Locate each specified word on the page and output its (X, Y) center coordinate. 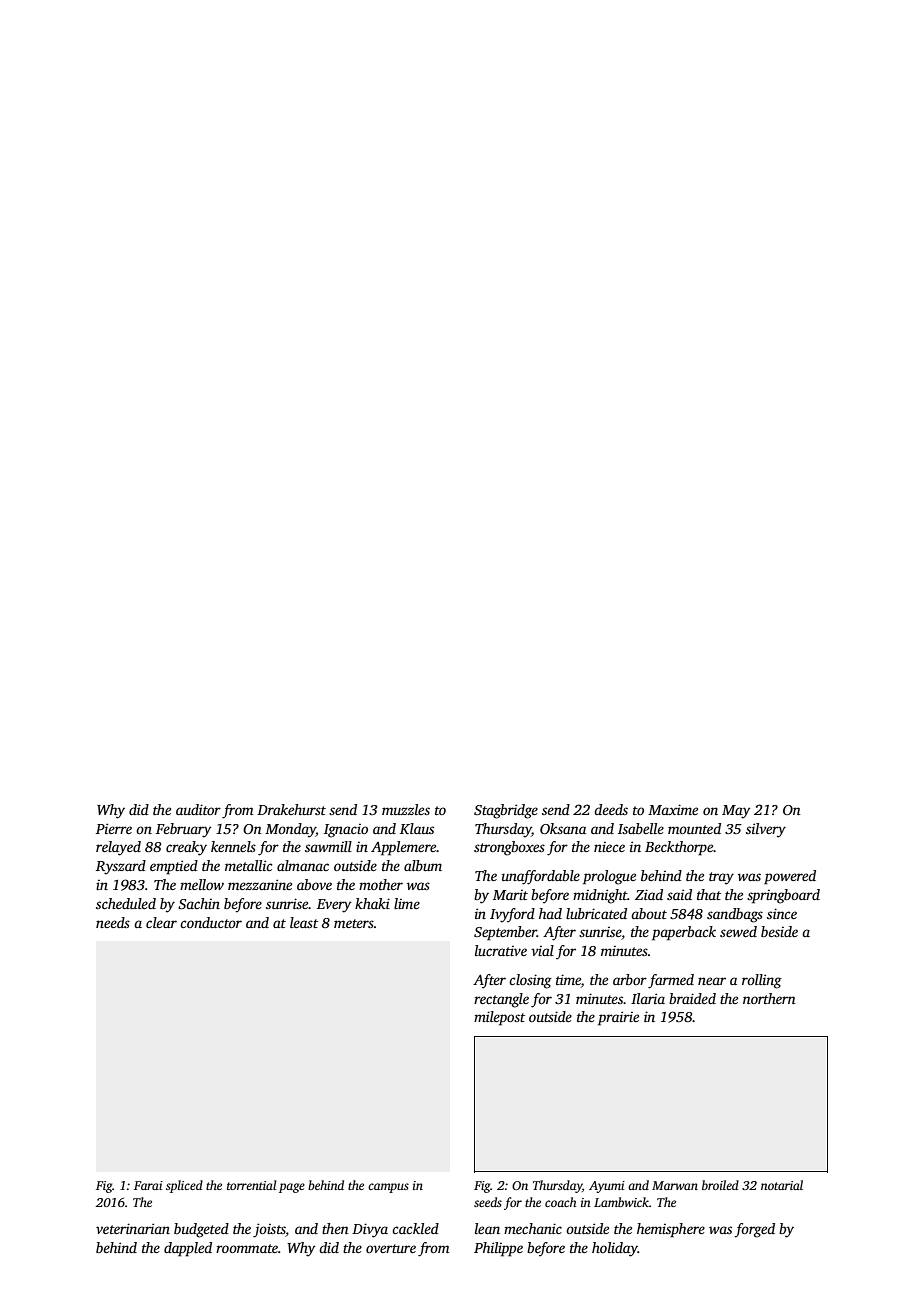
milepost (499, 1018)
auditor (198, 809)
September (505, 933)
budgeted (201, 1230)
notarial (782, 1185)
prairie (618, 1018)
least (304, 922)
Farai (148, 1185)
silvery (766, 830)
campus (388, 1188)
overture (391, 1248)
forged (754, 1230)
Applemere (404, 848)
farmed (671, 981)
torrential (251, 1185)
